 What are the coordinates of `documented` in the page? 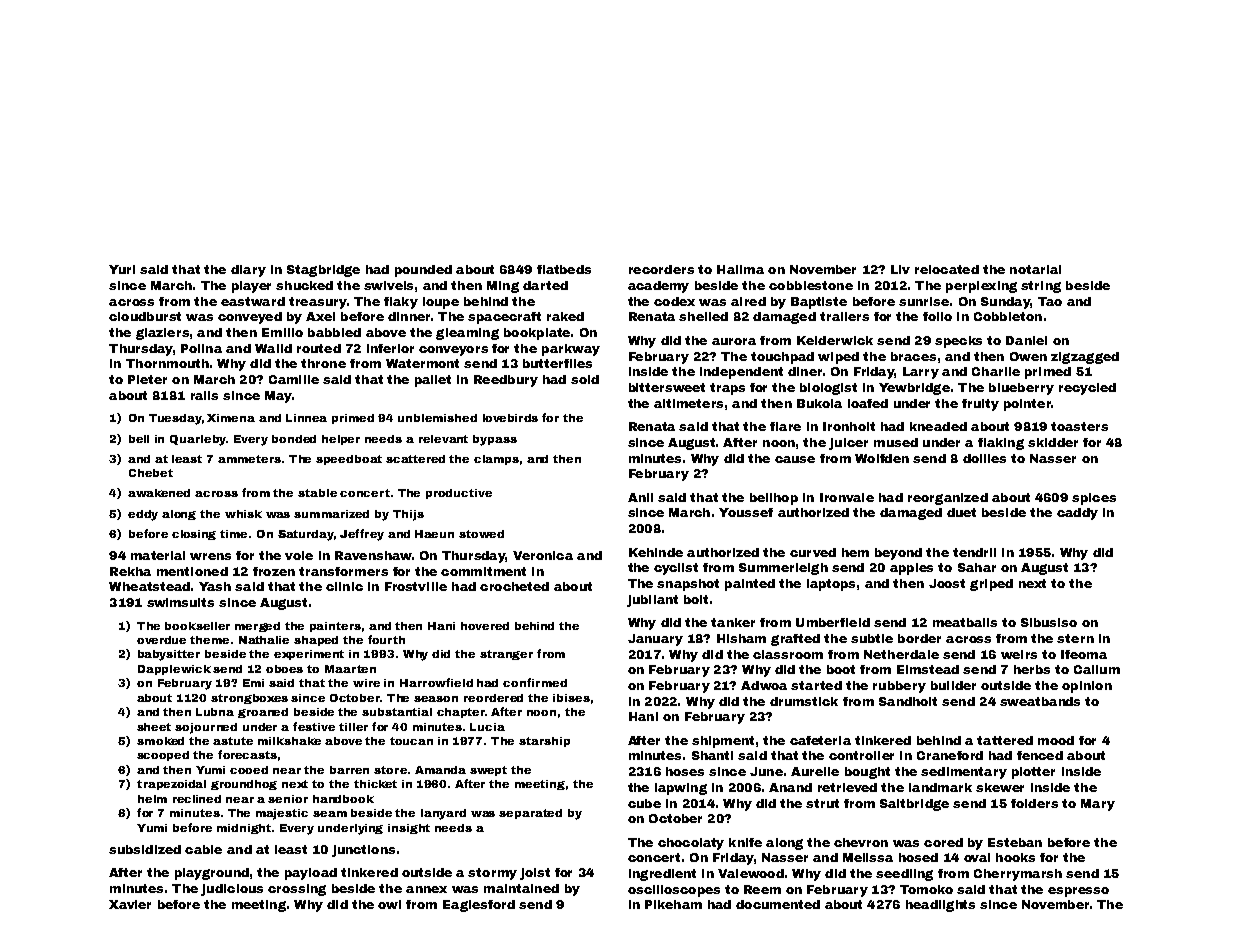 It's located at (778, 904).
